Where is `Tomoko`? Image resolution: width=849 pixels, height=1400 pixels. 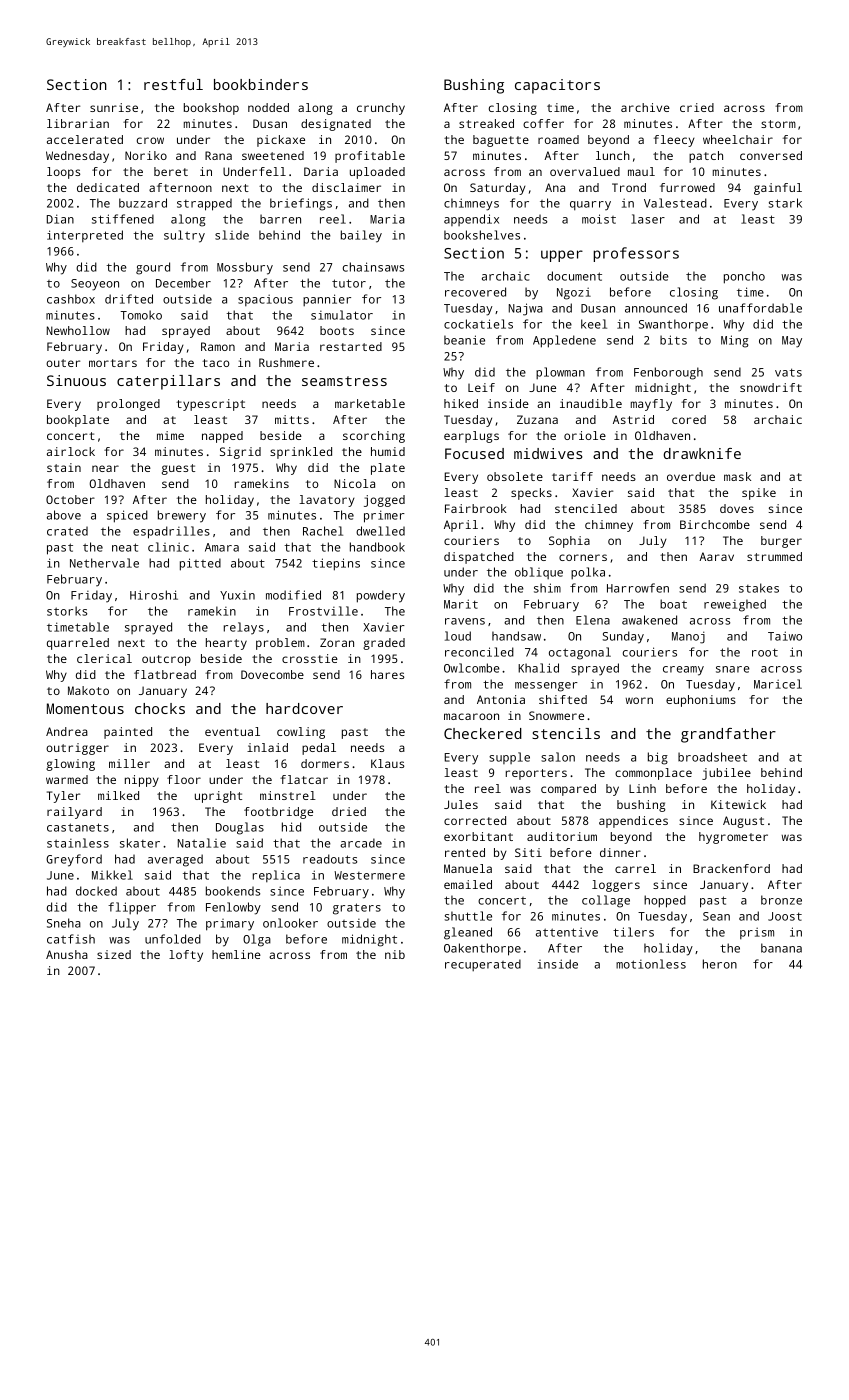 Tomoko is located at coordinates (141, 315).
